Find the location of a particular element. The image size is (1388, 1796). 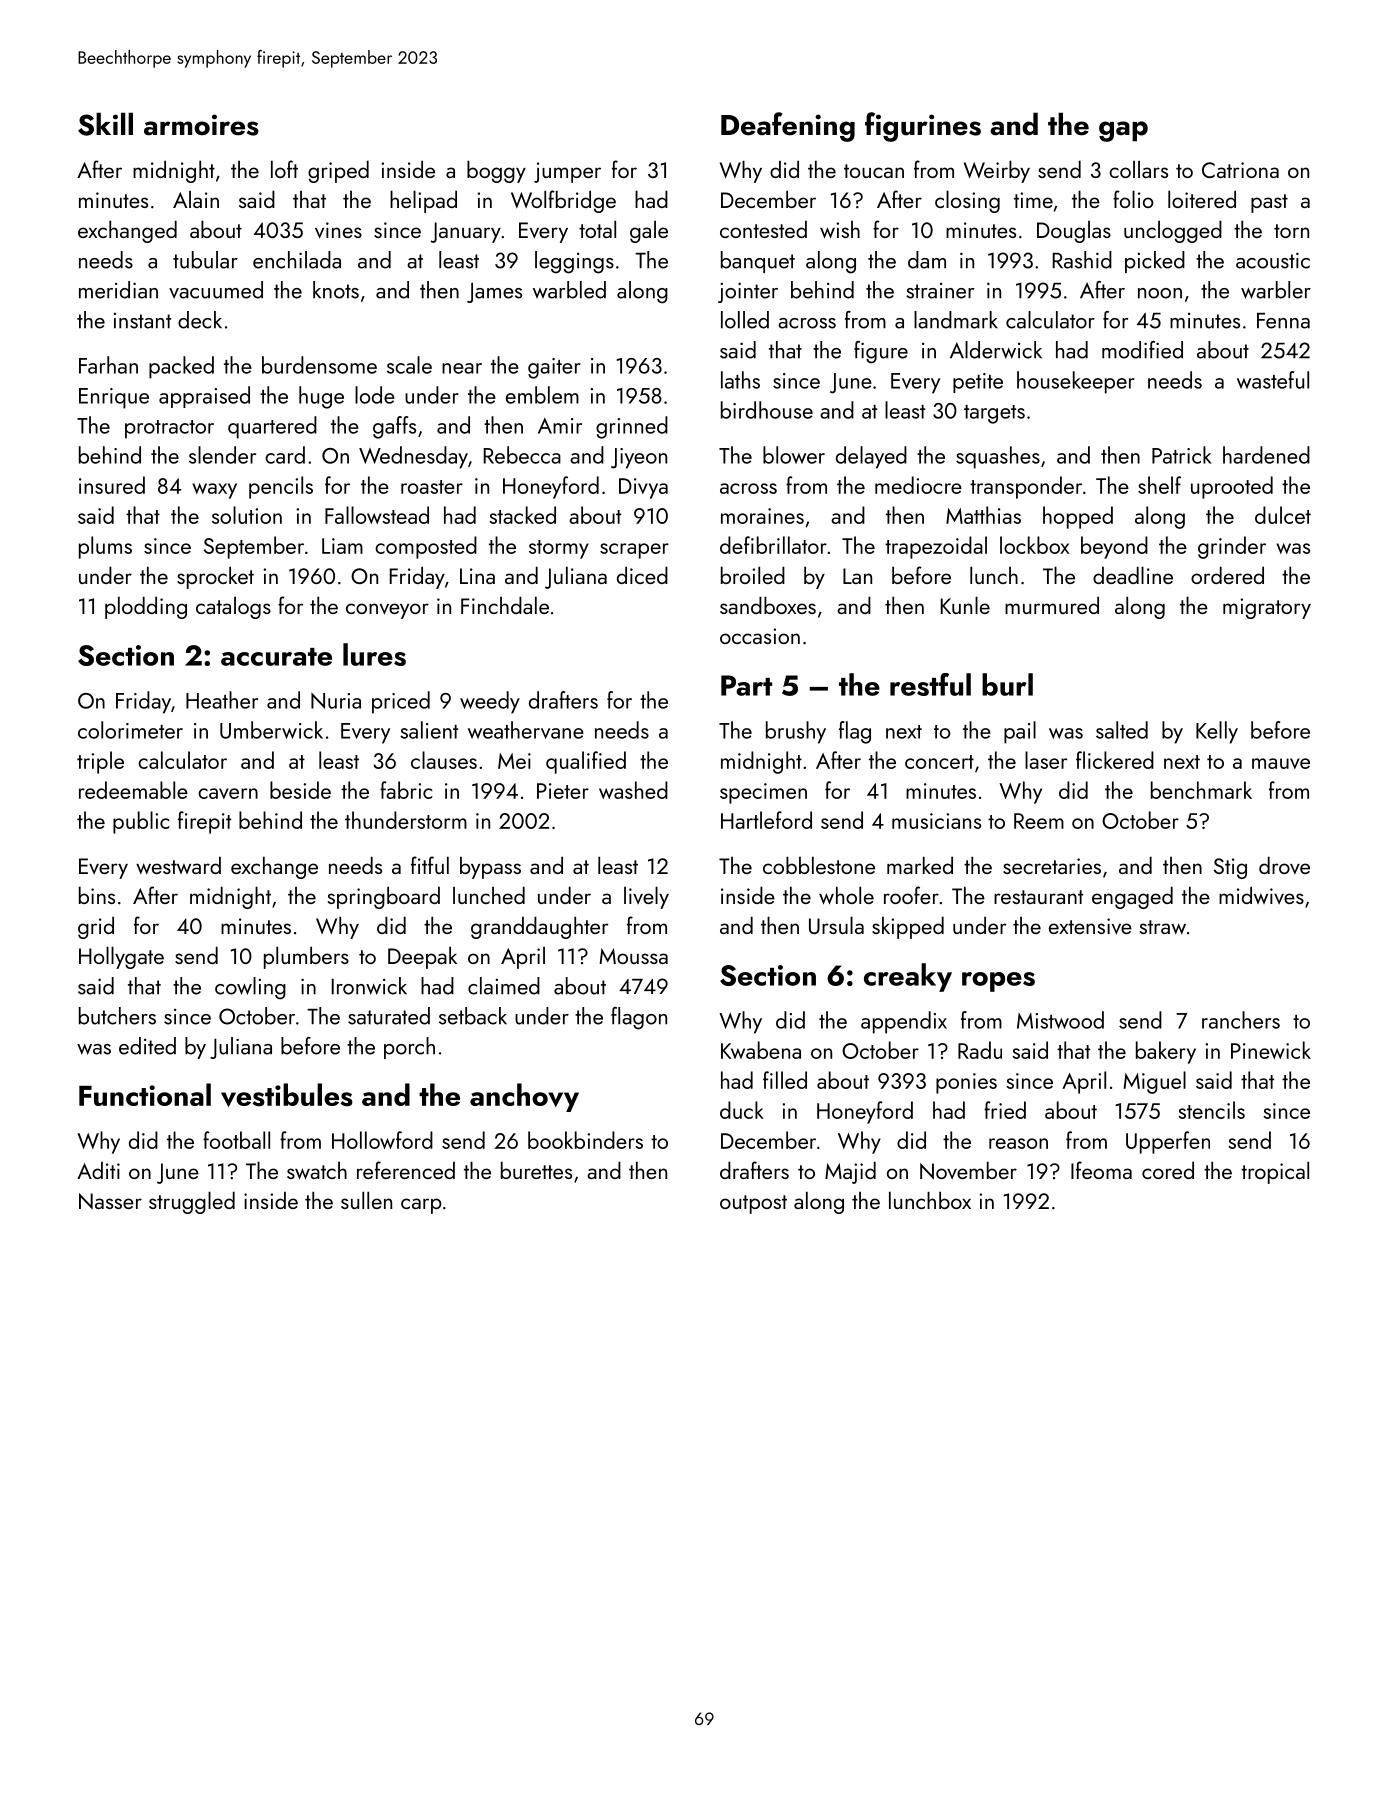

mauve is located at coordinates (1281, 763).
